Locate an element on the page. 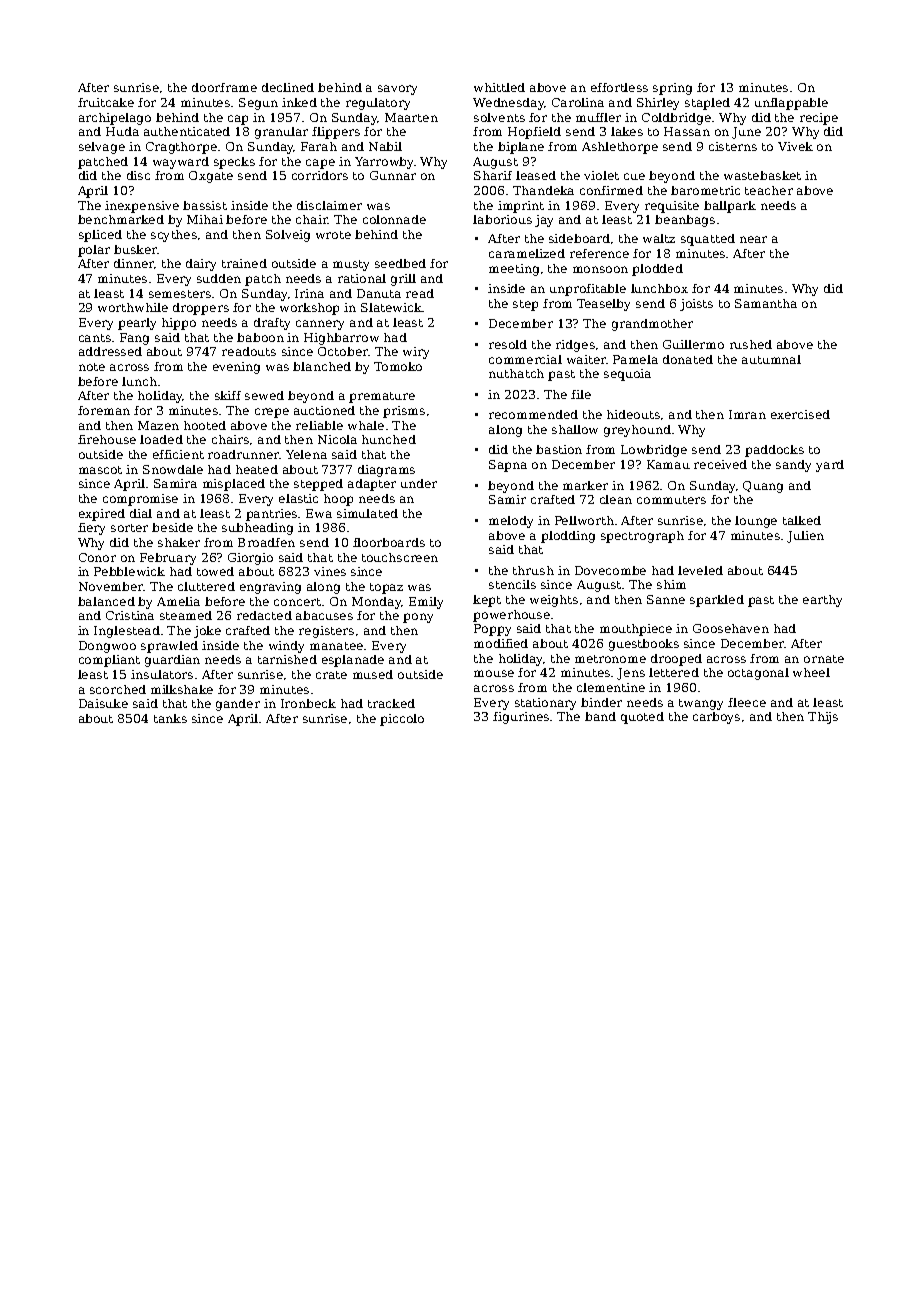  Imran is located at coordinates (747, 414).
